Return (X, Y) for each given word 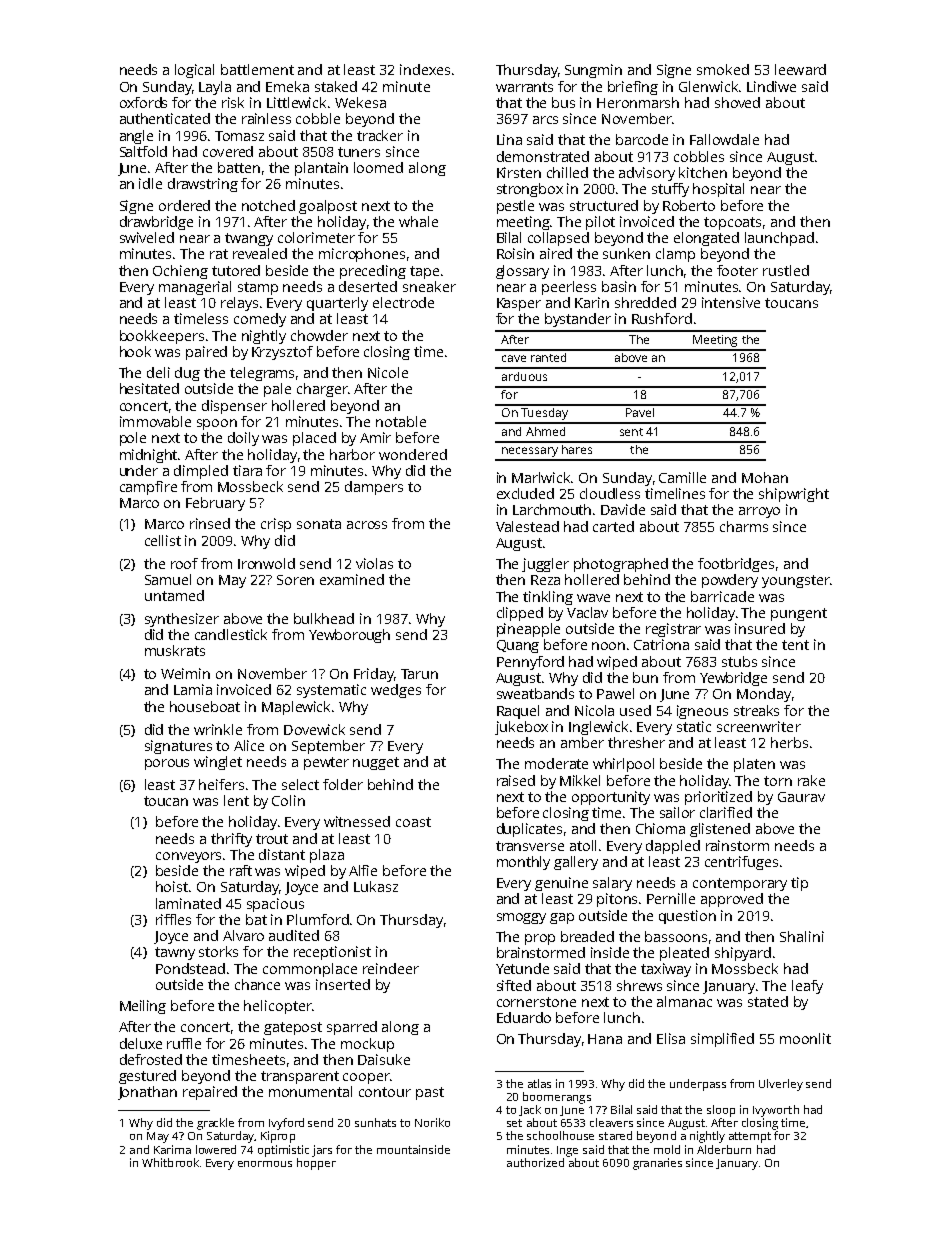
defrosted (151, 1059)
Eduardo (524, 1017)
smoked (723, 69)
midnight (149, 456)
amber (582, 742)
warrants (524, 87)
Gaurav (801, 797)
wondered (413, 454)
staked (336, 86)
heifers (221, 784)
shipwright (794, 495)
